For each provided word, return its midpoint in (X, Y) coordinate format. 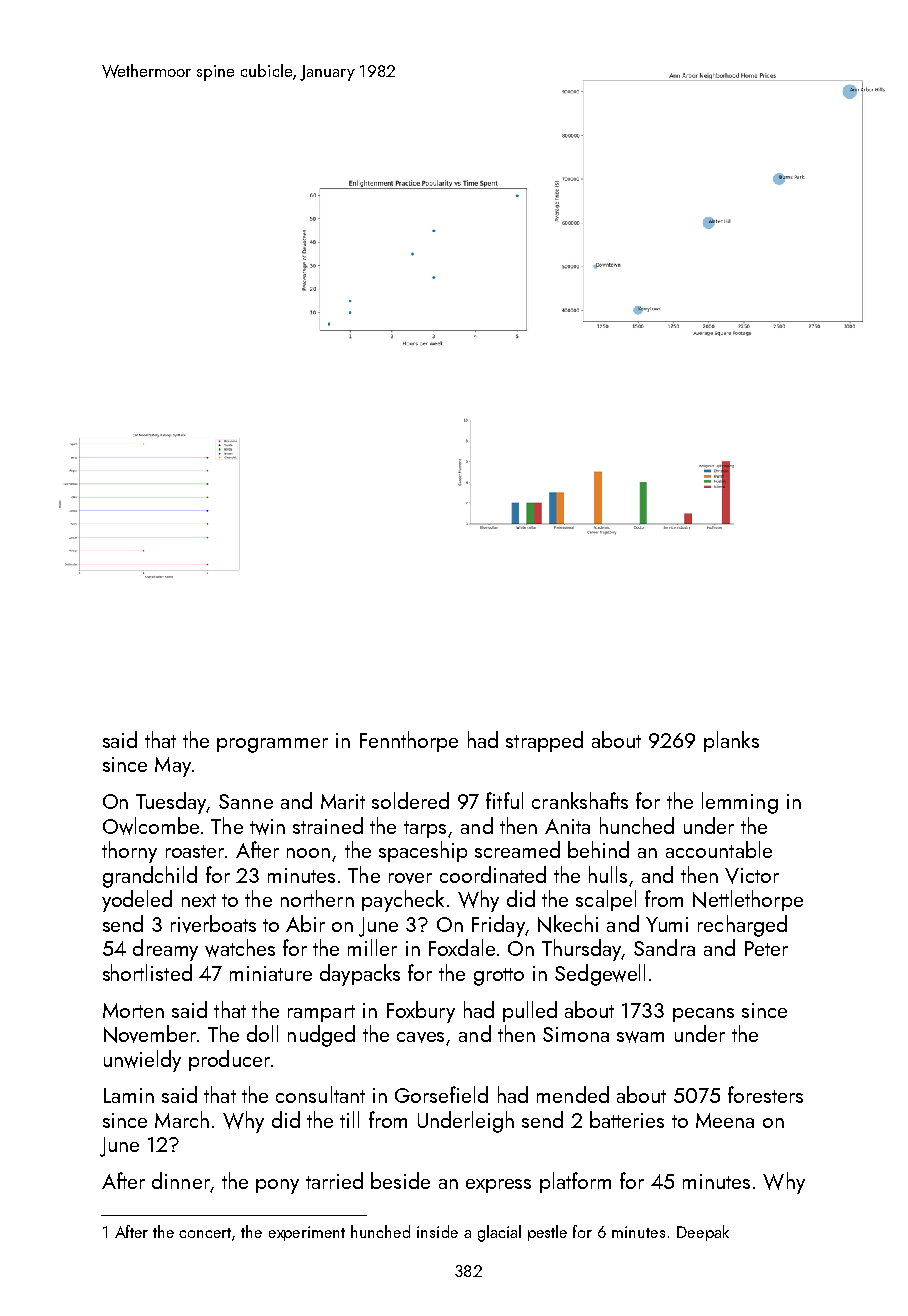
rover (410, 878)
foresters (765, 1094)
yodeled (137, 901)
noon (308, 853)
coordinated (493, 874)
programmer (272, 745)
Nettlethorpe (748, 900)
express (498, 1186)
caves (420, 1037)
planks (731, 741)
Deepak (703, 1233)
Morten (133, 1010)
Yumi (667, 924)
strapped (544, 741)
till (349, 1119)
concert (205, 1233)
